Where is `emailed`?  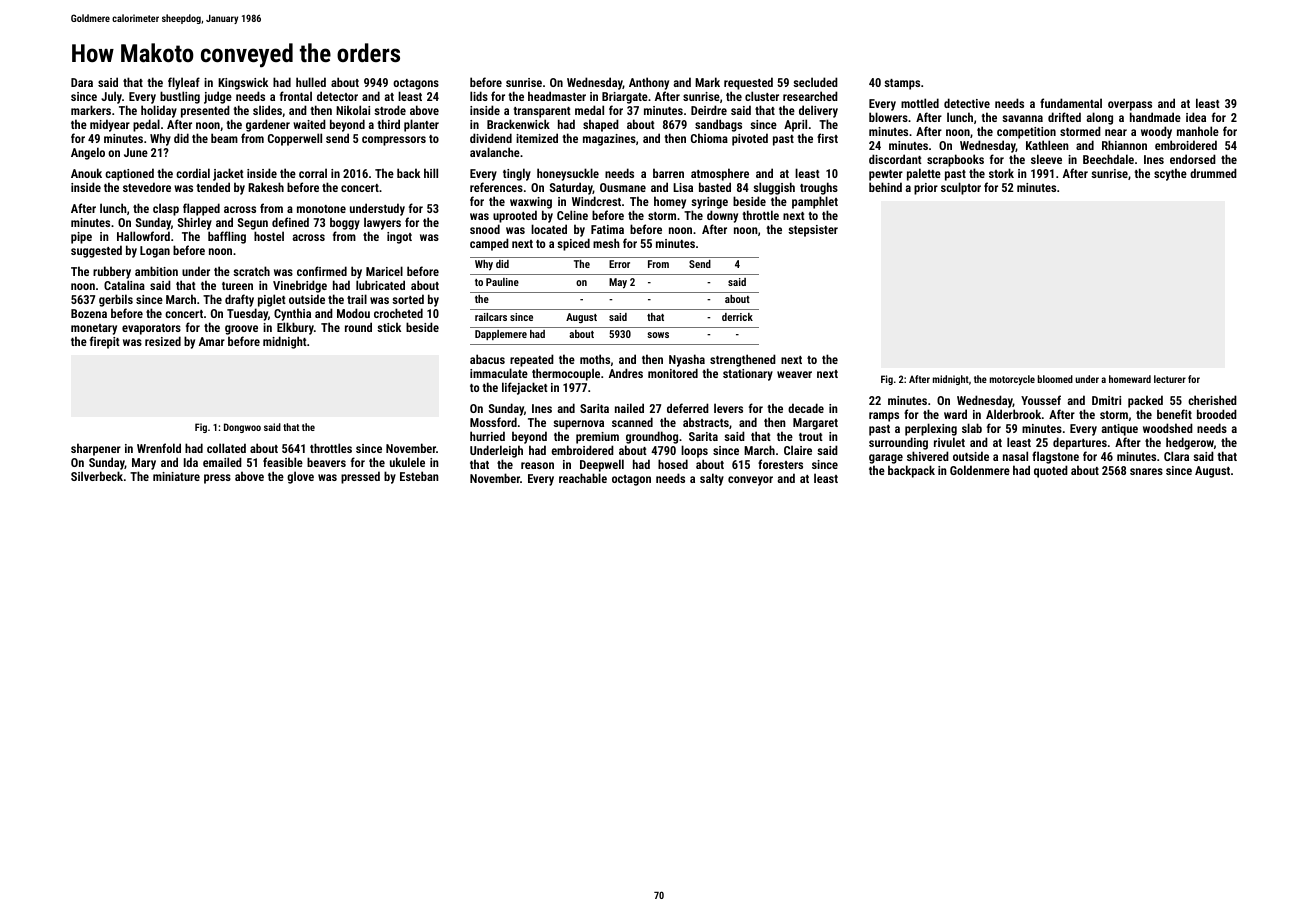 emailed is located at coordinates (222, 462).
